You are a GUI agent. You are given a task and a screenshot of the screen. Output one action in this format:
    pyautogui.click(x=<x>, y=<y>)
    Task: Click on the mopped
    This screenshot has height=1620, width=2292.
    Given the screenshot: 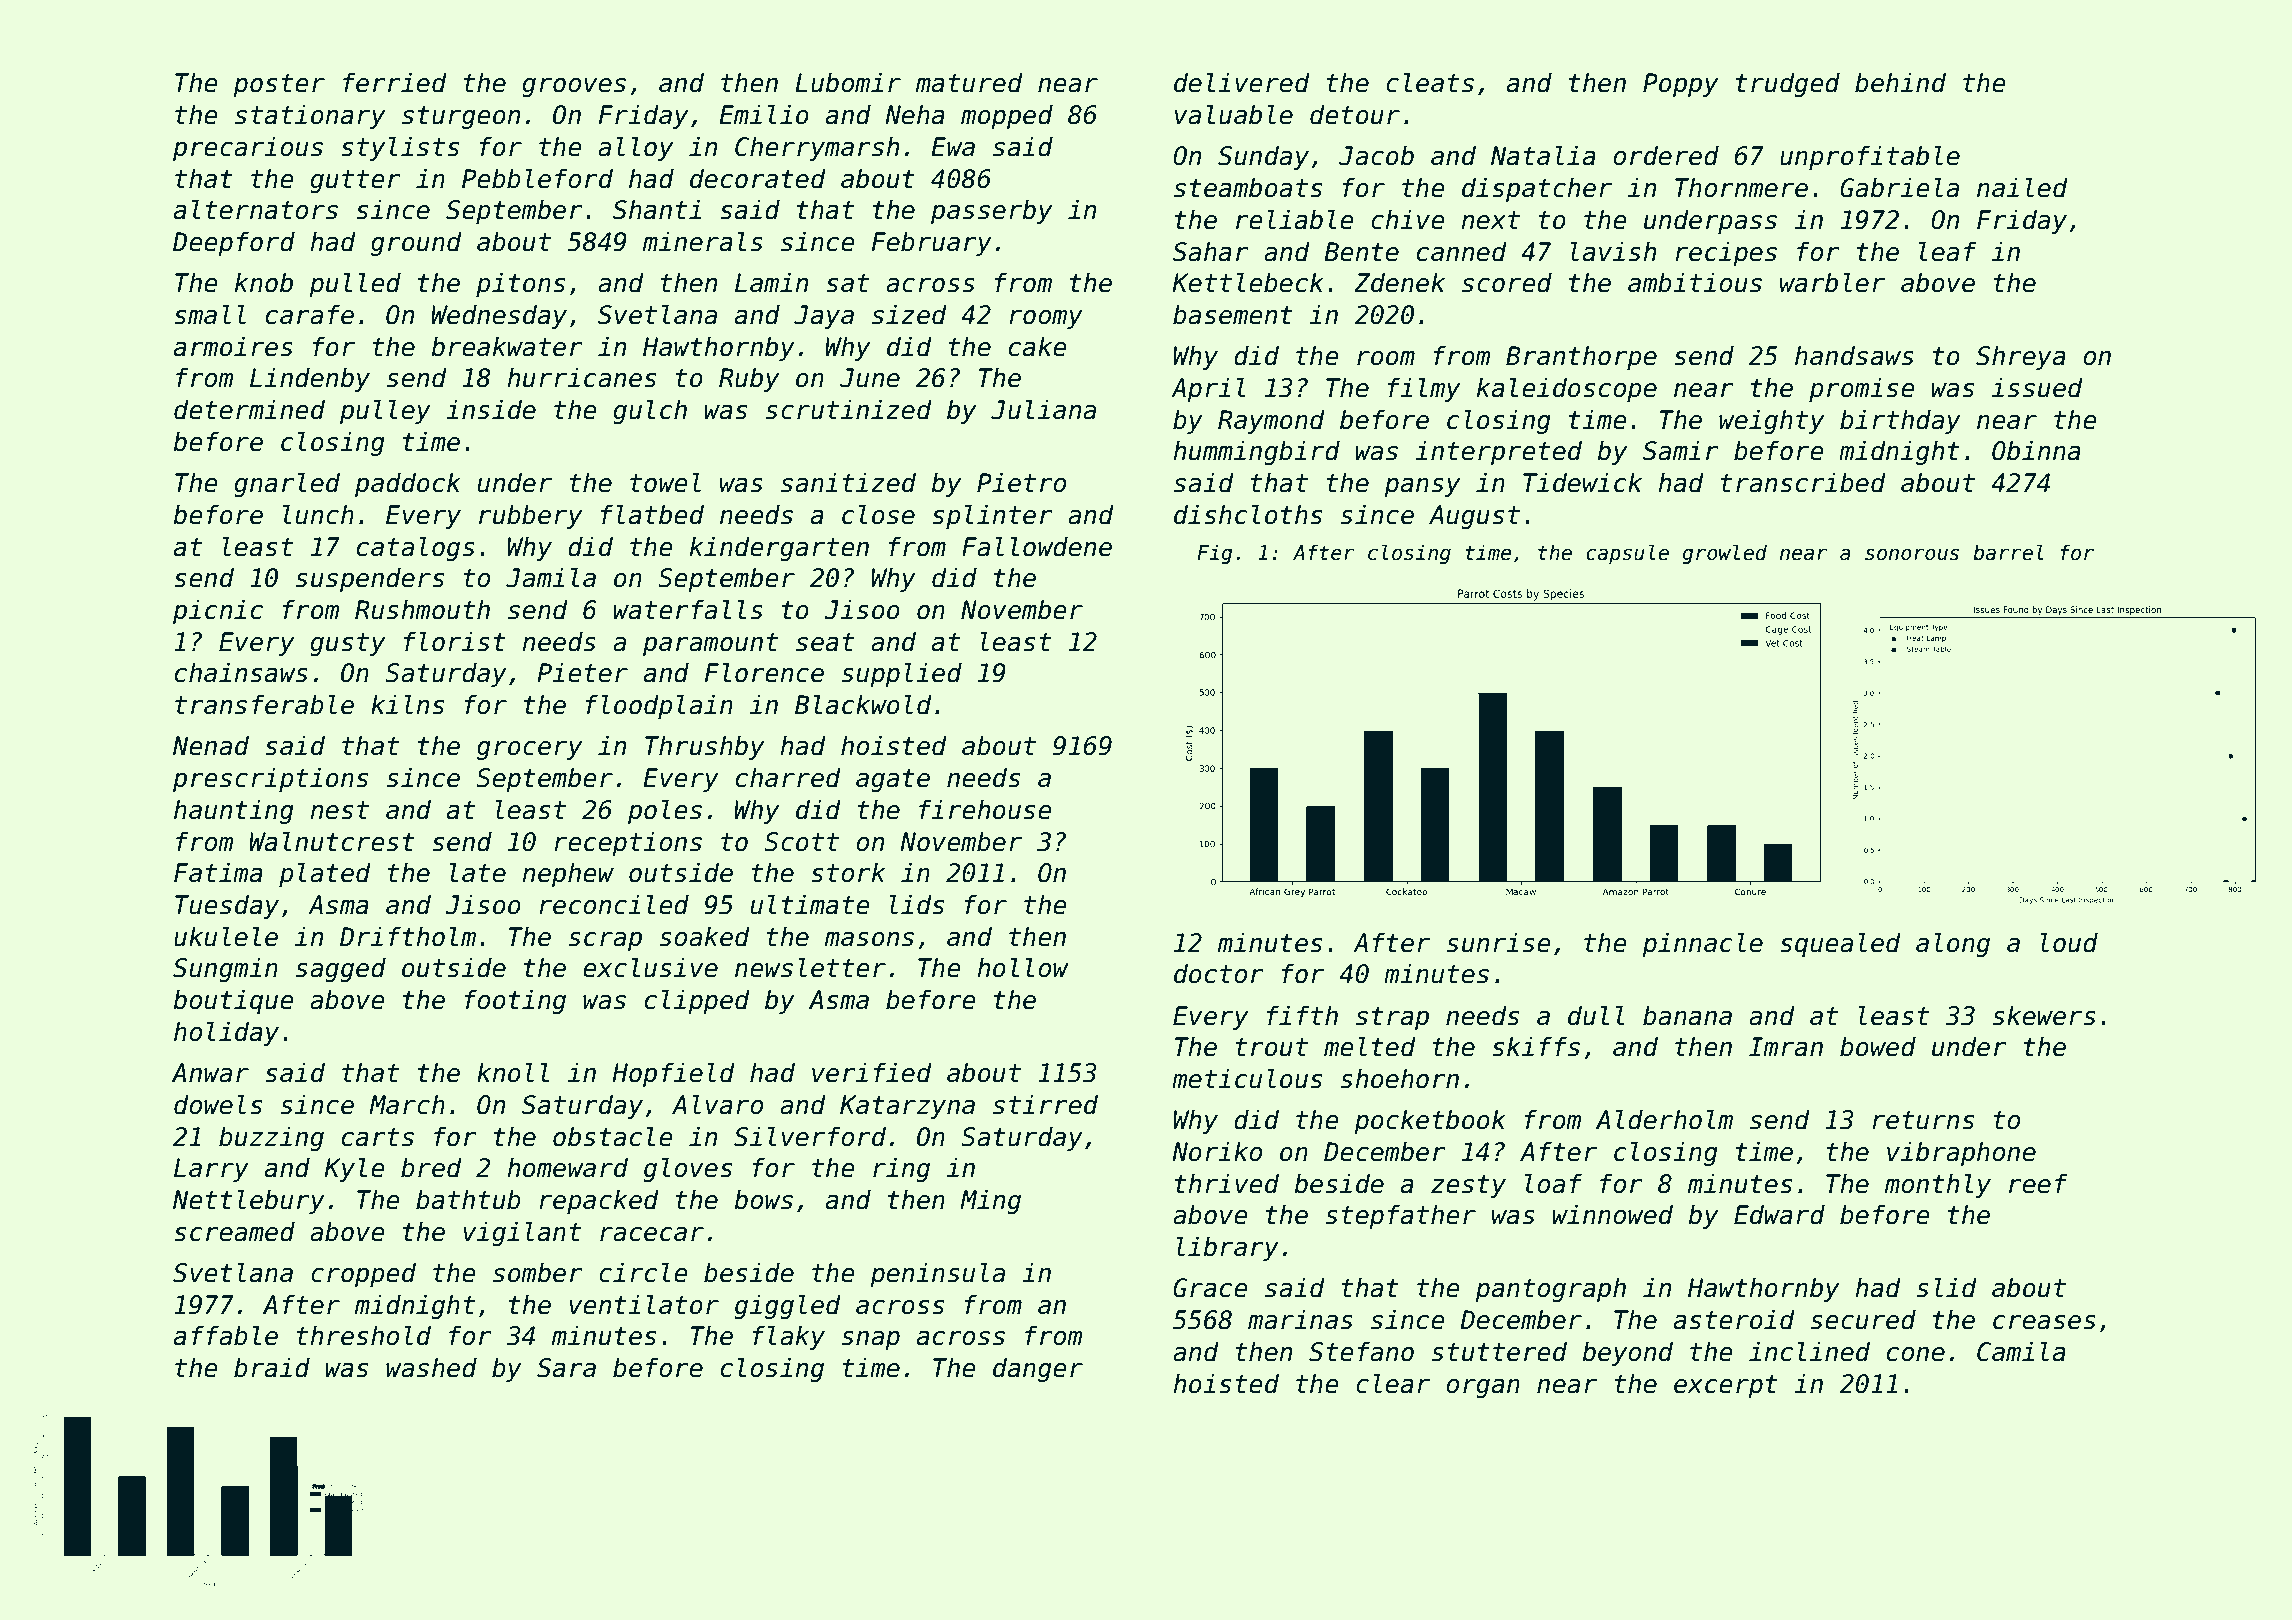 What is the action you would take?
    pyautogui.click(x=1007, y=116)
